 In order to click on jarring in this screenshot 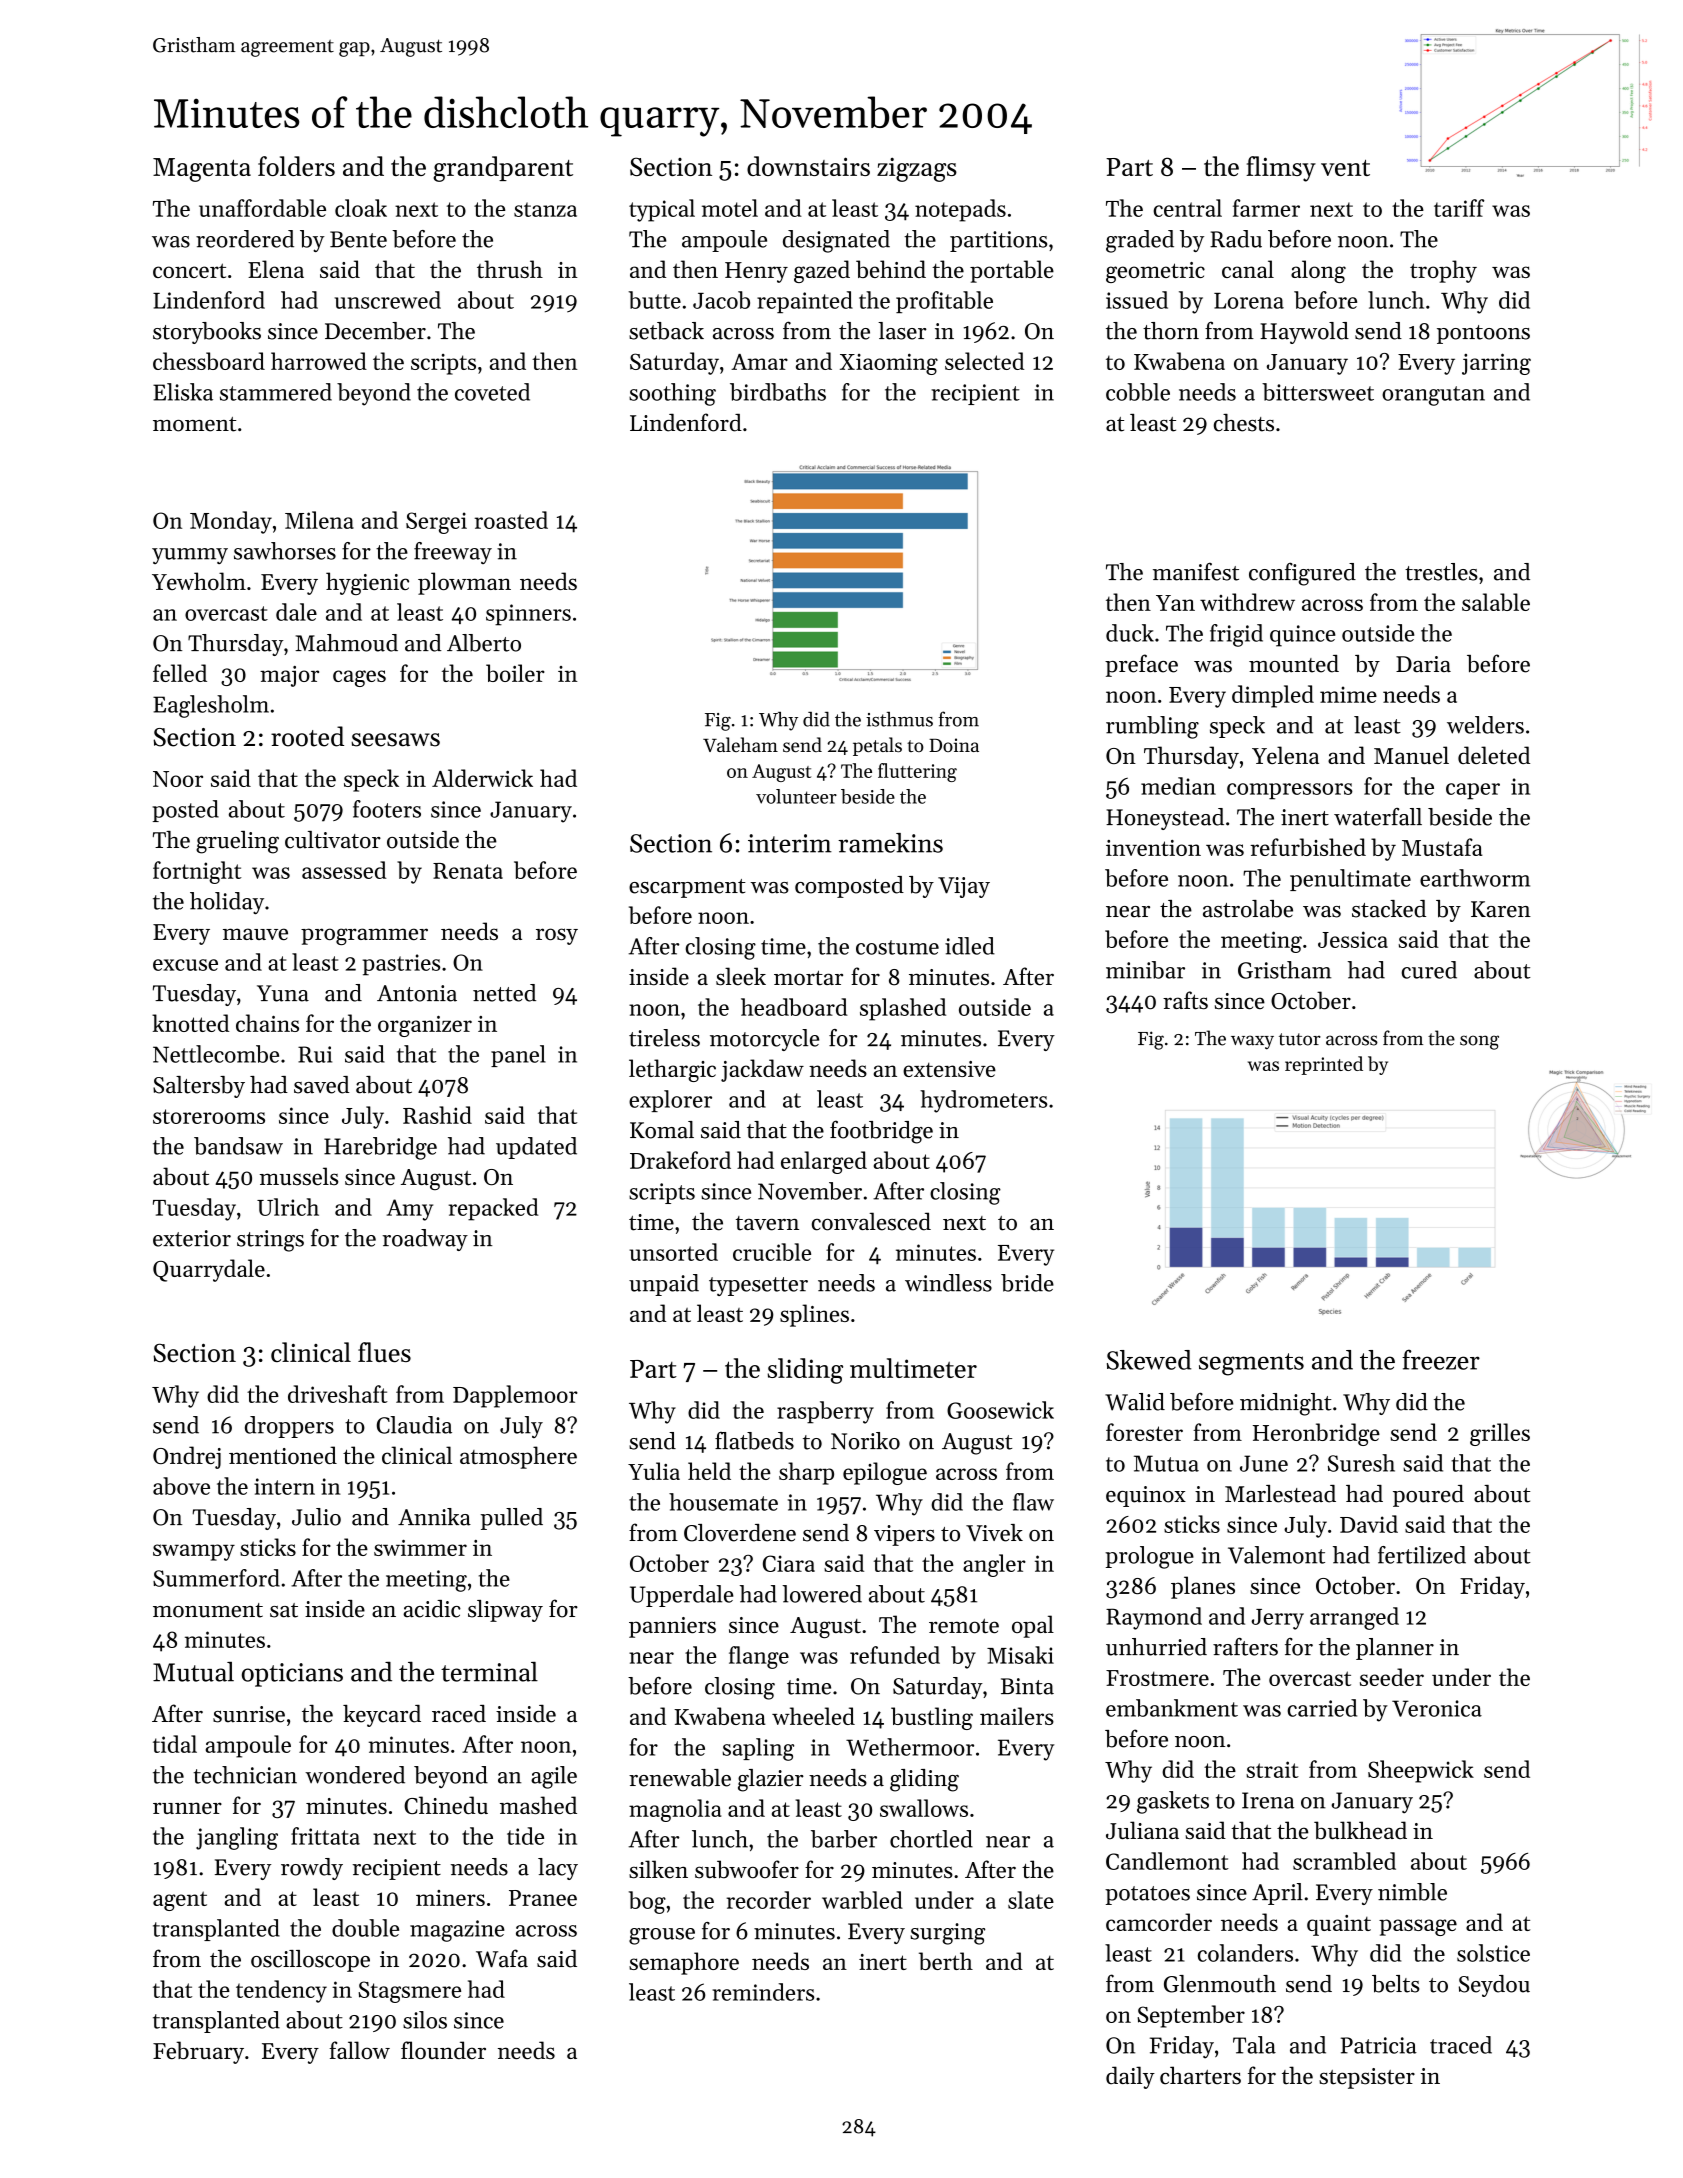, I will do `click(1496, 364)`.
